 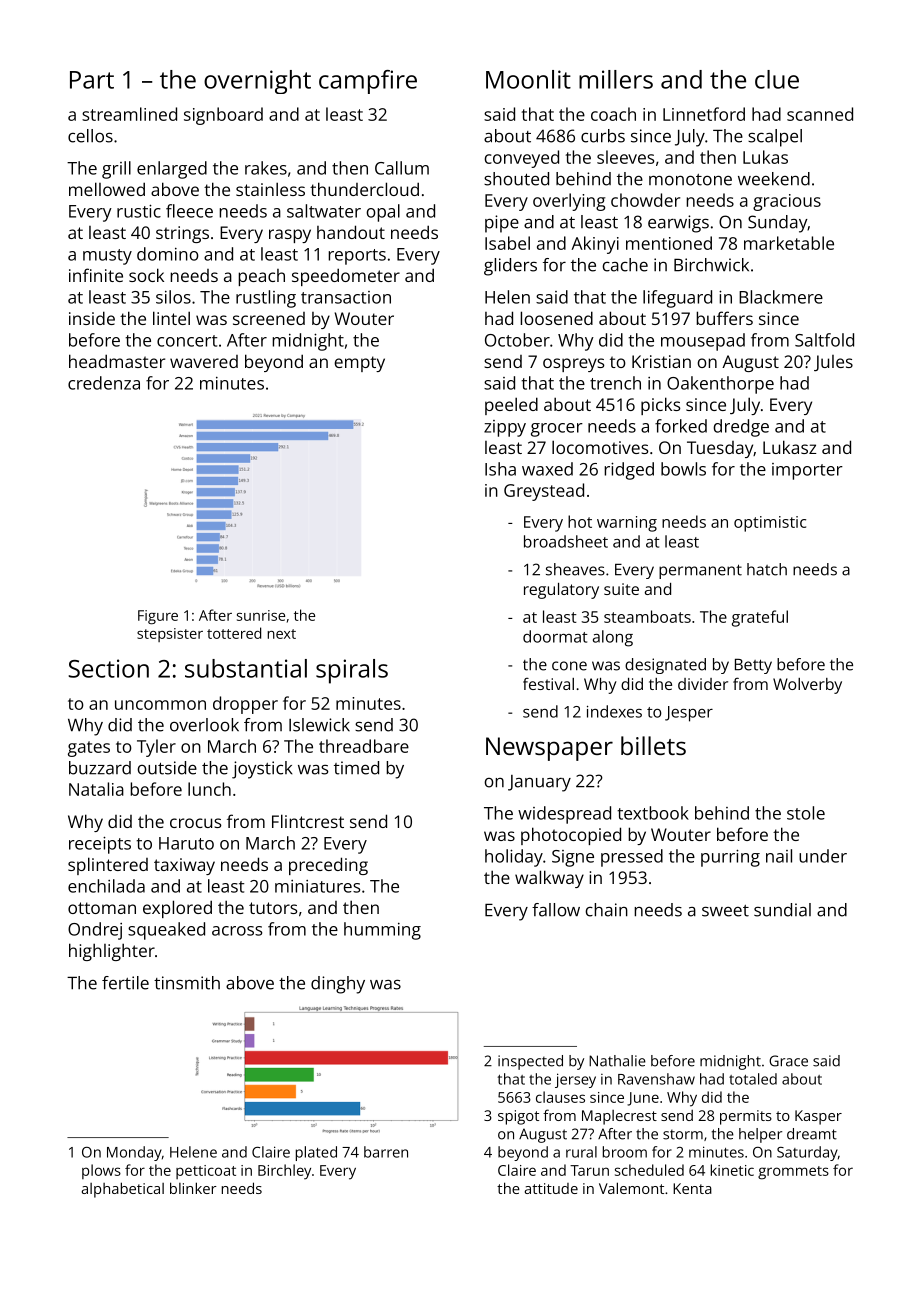 What do you see at coordinates (806, 813) in the screenshot?
I see `stole` at bounding box center [806, 813].
